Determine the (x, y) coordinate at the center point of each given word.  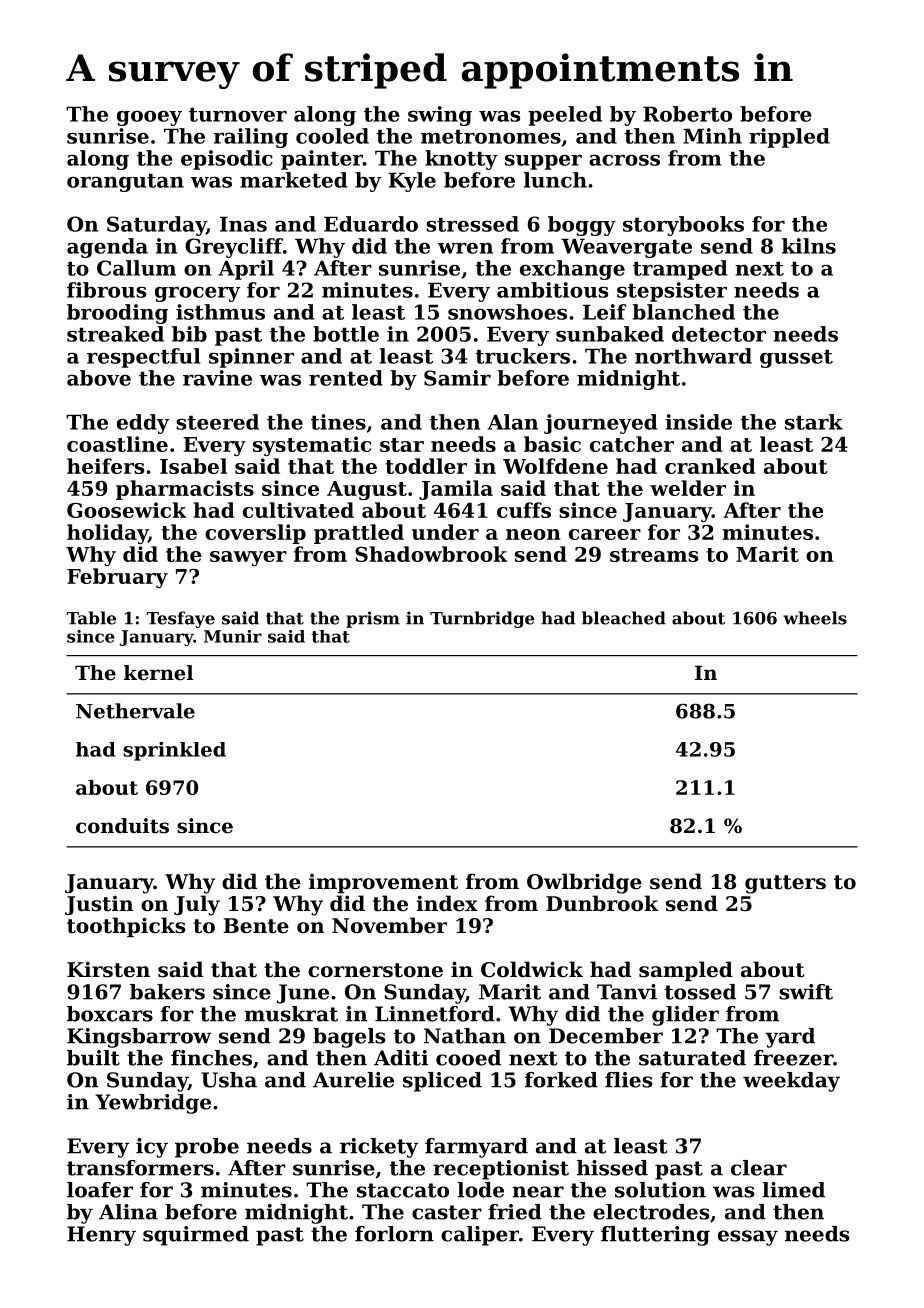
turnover (238, 115)
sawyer (248, 558)
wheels (815, 618)
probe (207, 1148)
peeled (565, 116)
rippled (789, 138)
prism (373, 619)
